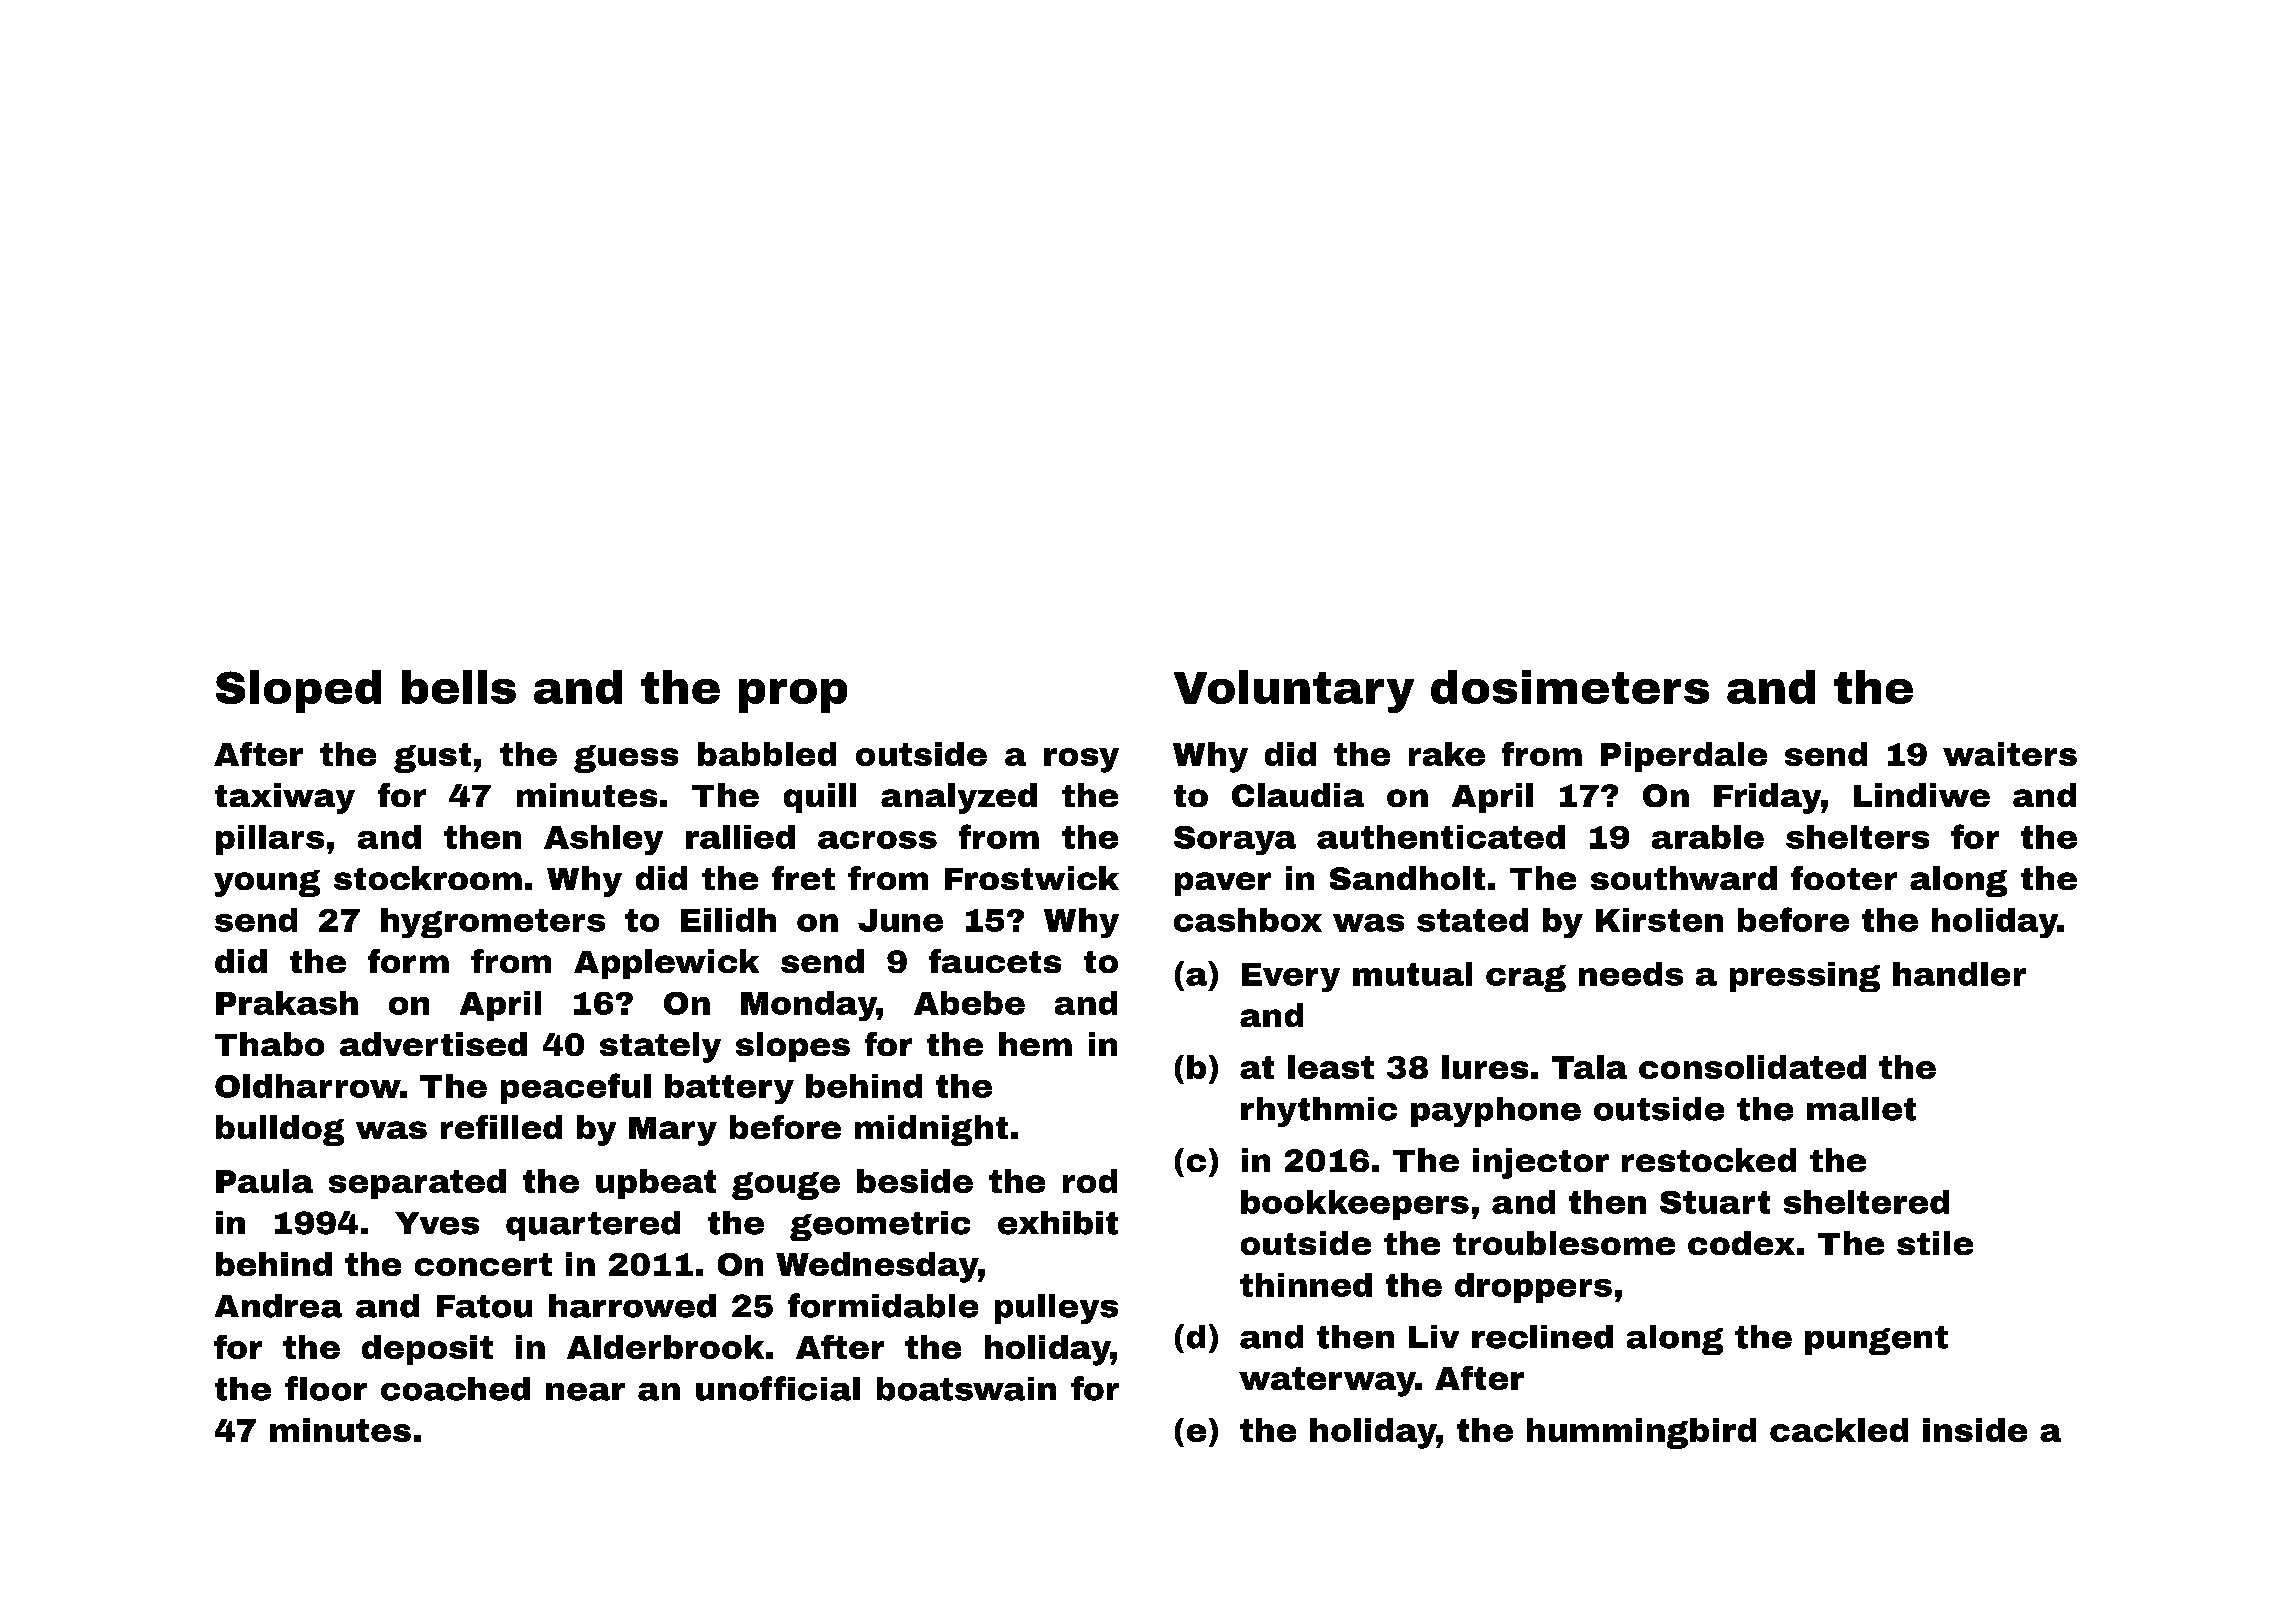 The height and width of the image is (1620, 2292). I want to click on Claudia, so click(1298, 795).
